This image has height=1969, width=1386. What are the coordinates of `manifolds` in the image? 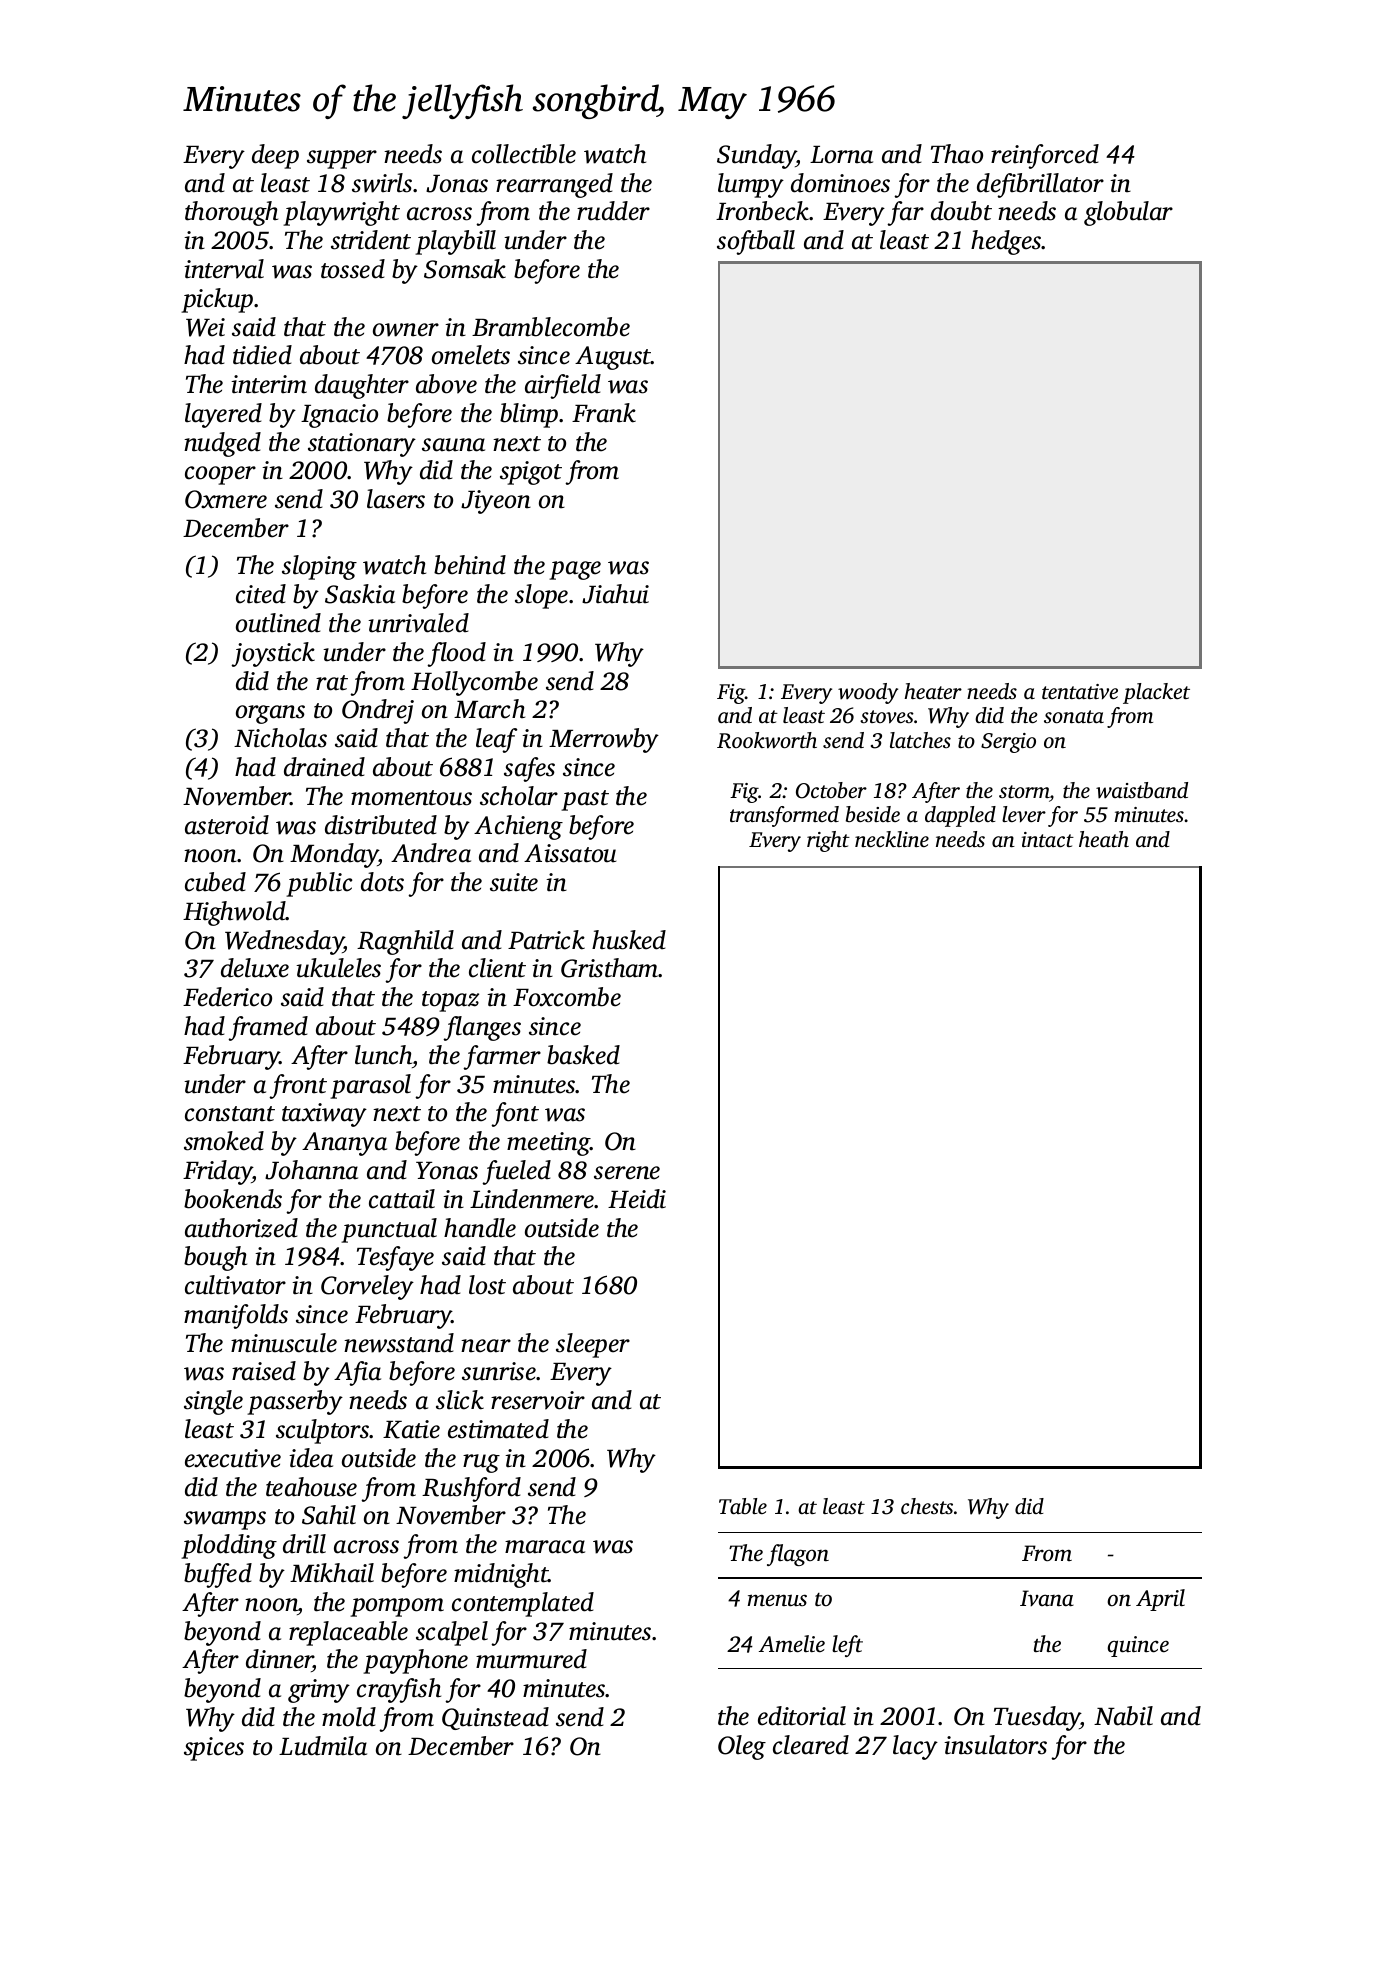 It's located at (236, 1316).
